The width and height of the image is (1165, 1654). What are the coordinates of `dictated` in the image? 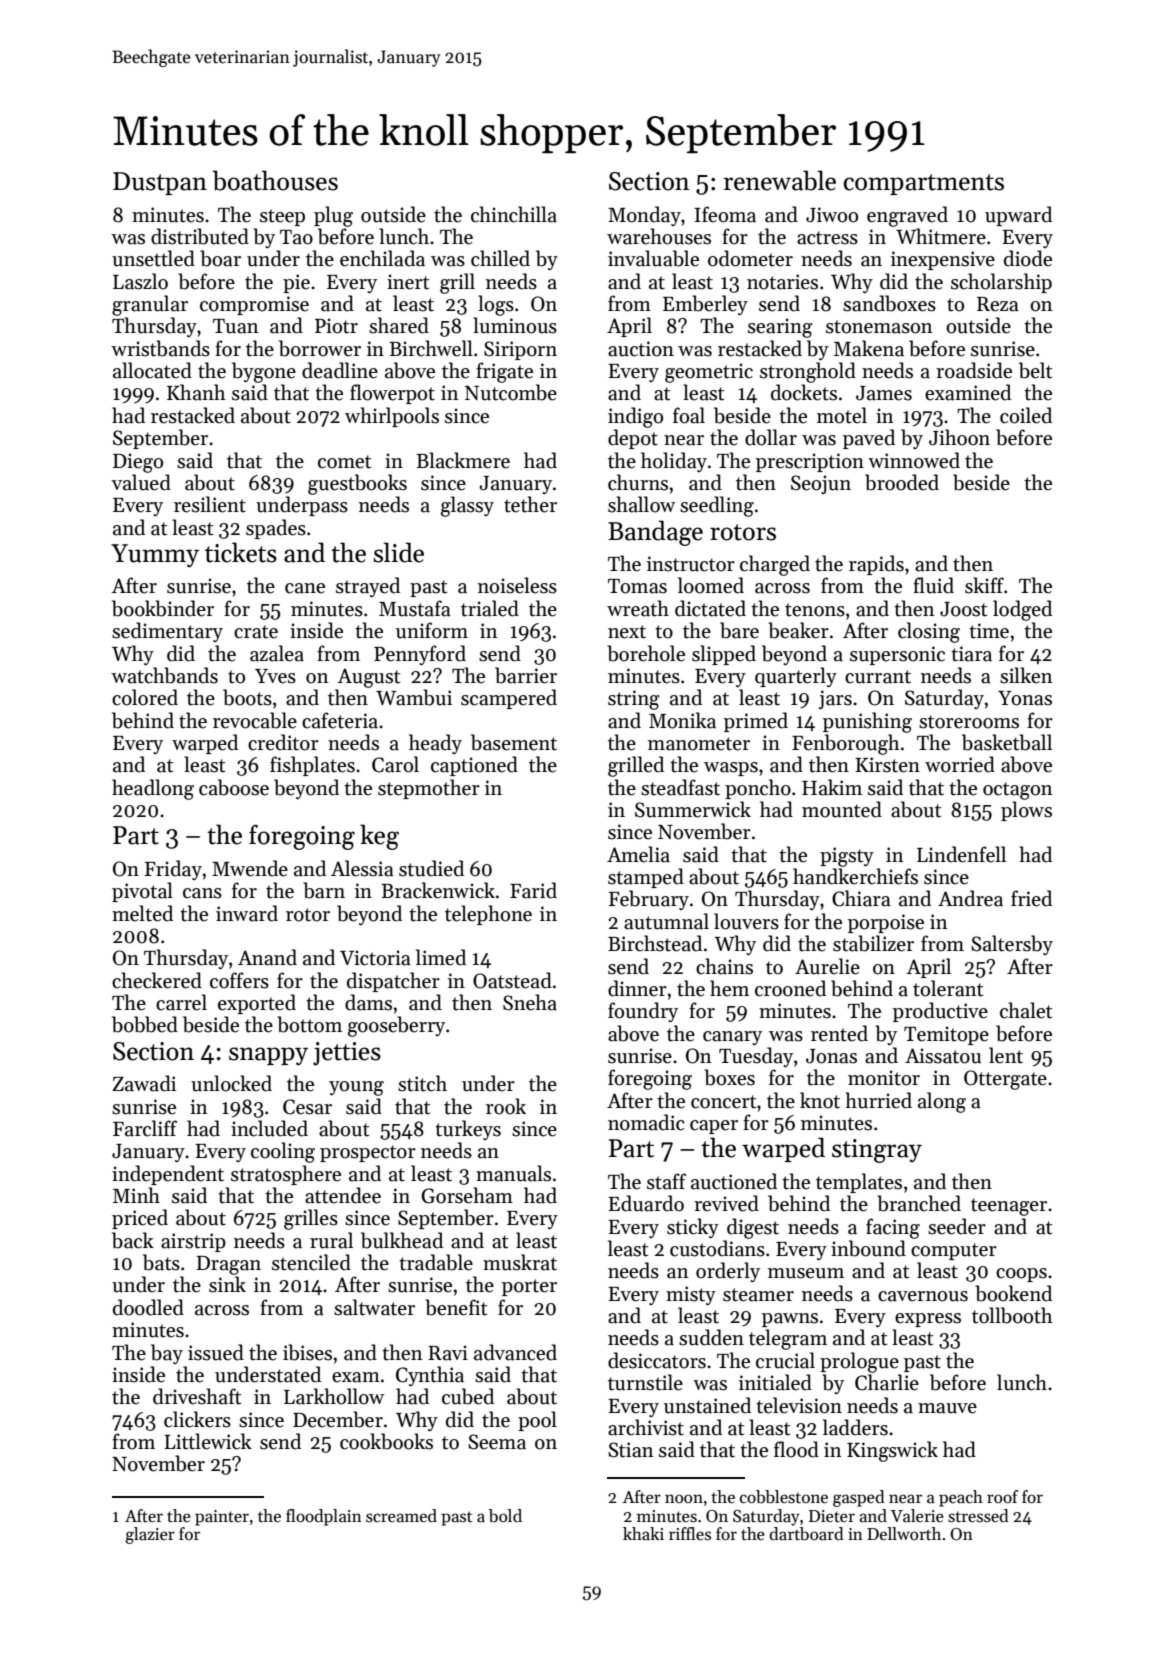 It's located at (710, 608).
